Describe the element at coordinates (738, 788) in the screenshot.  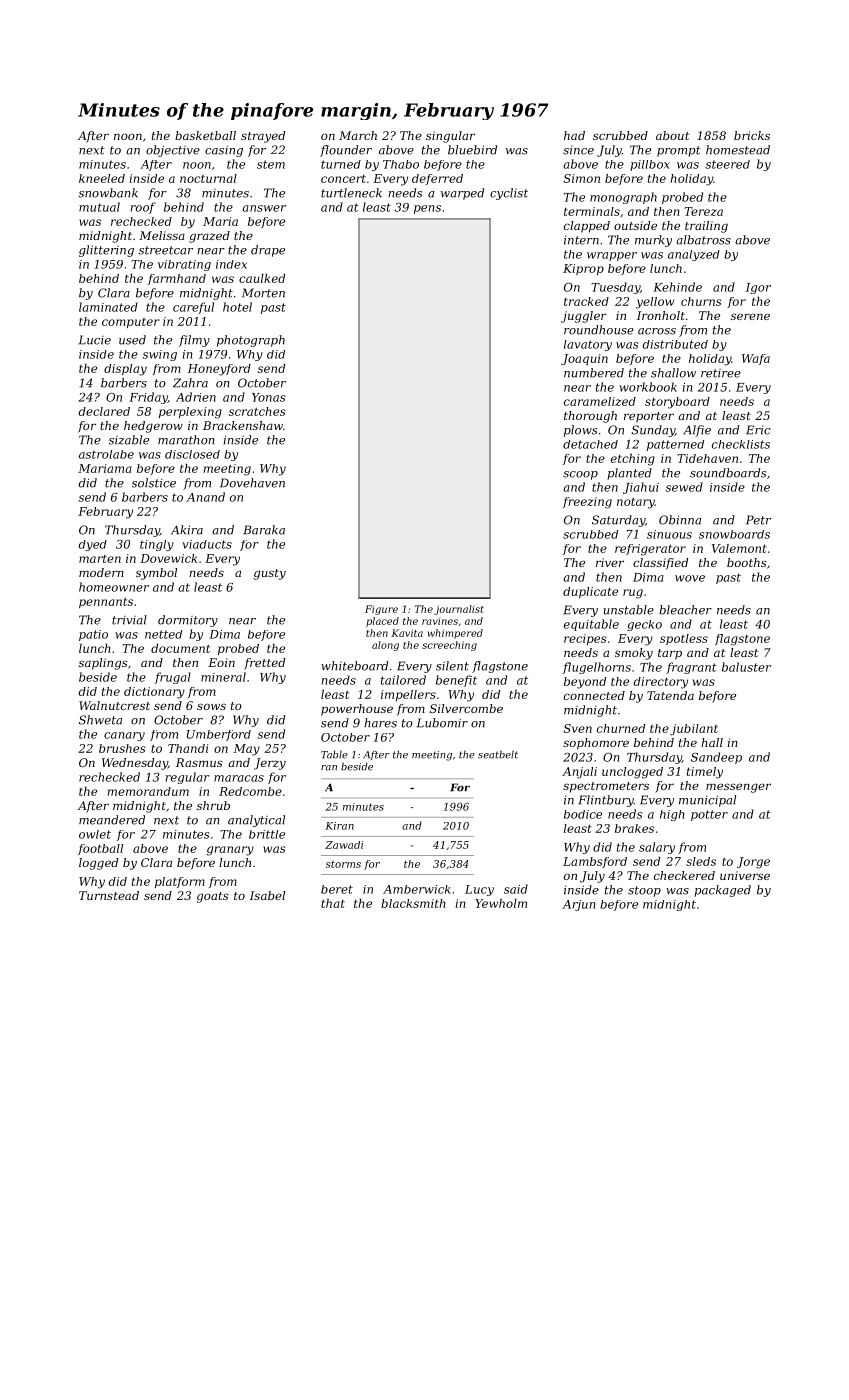
I see `messenger` at that location.
